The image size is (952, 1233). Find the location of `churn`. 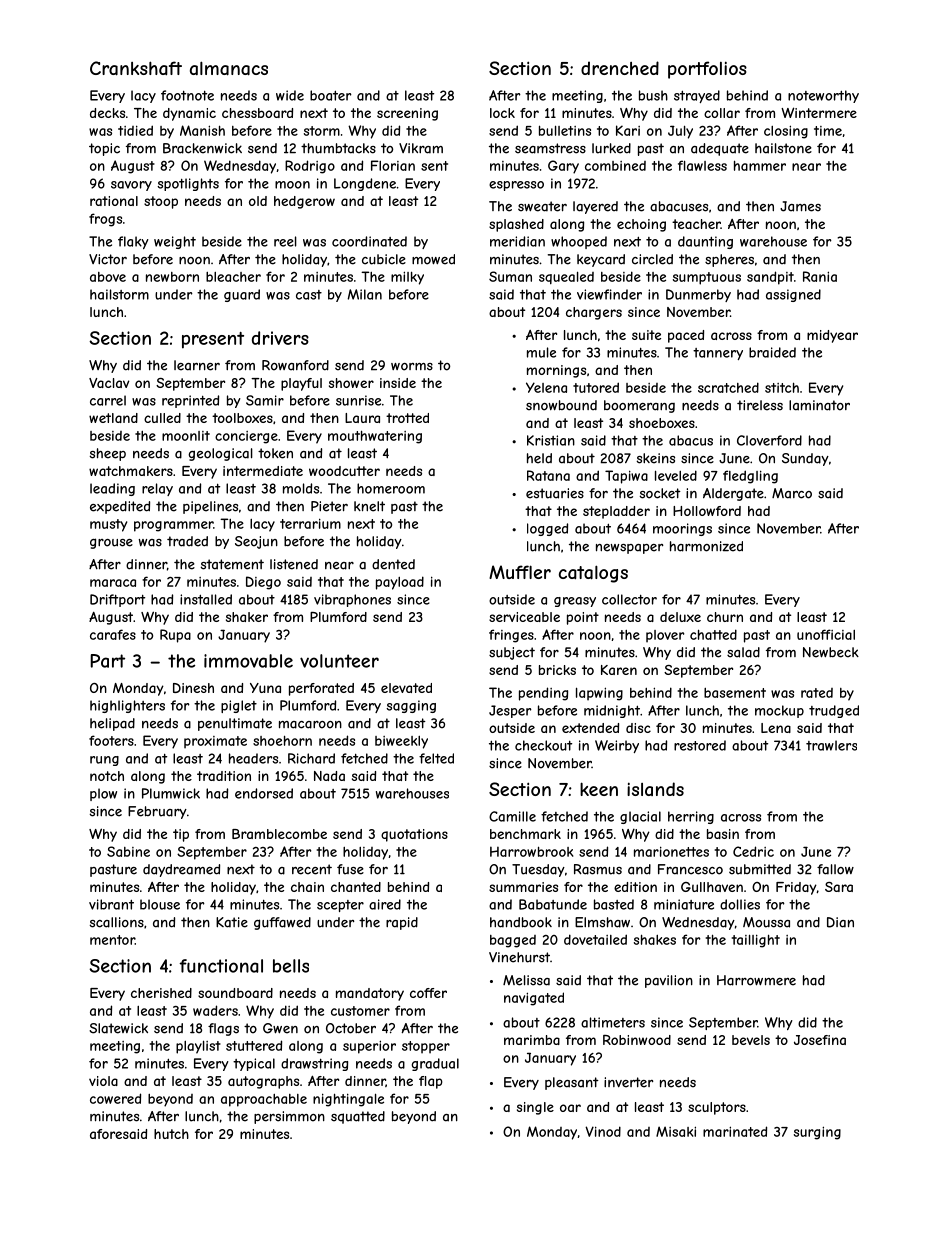

churn is located at coordinates (725, 617).
